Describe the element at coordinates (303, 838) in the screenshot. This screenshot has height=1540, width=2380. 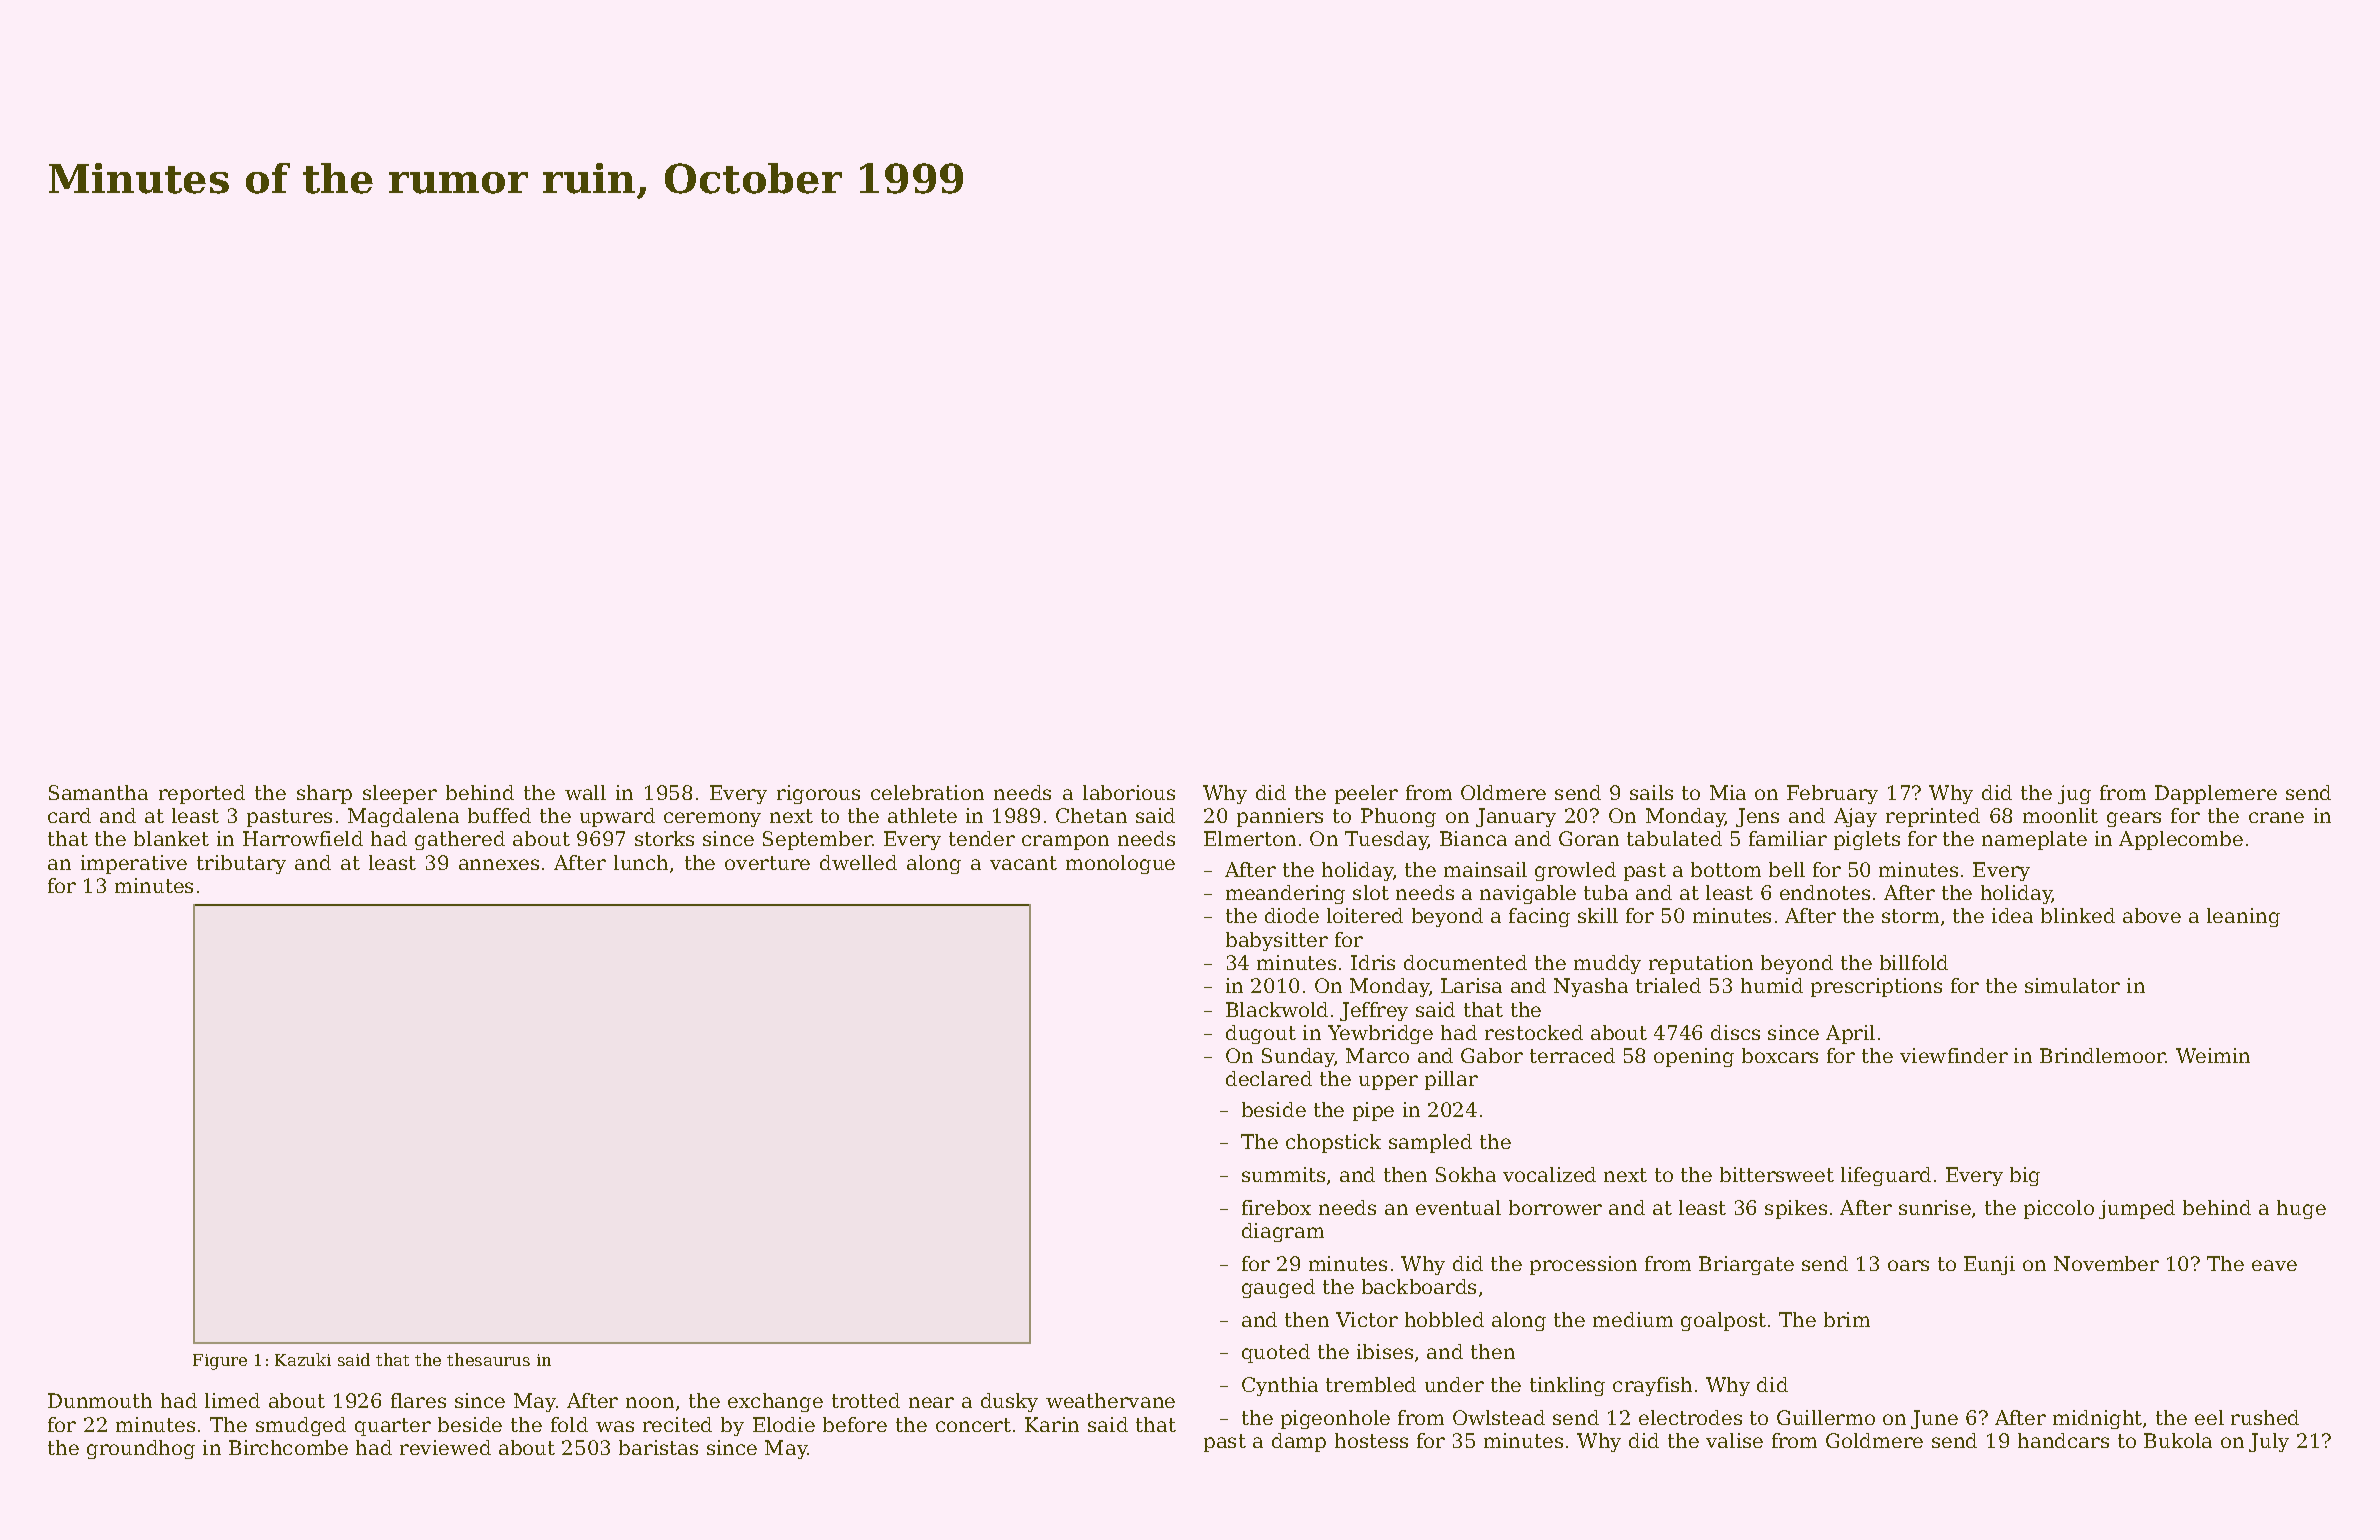
I see `Harrowfield` at that location.
